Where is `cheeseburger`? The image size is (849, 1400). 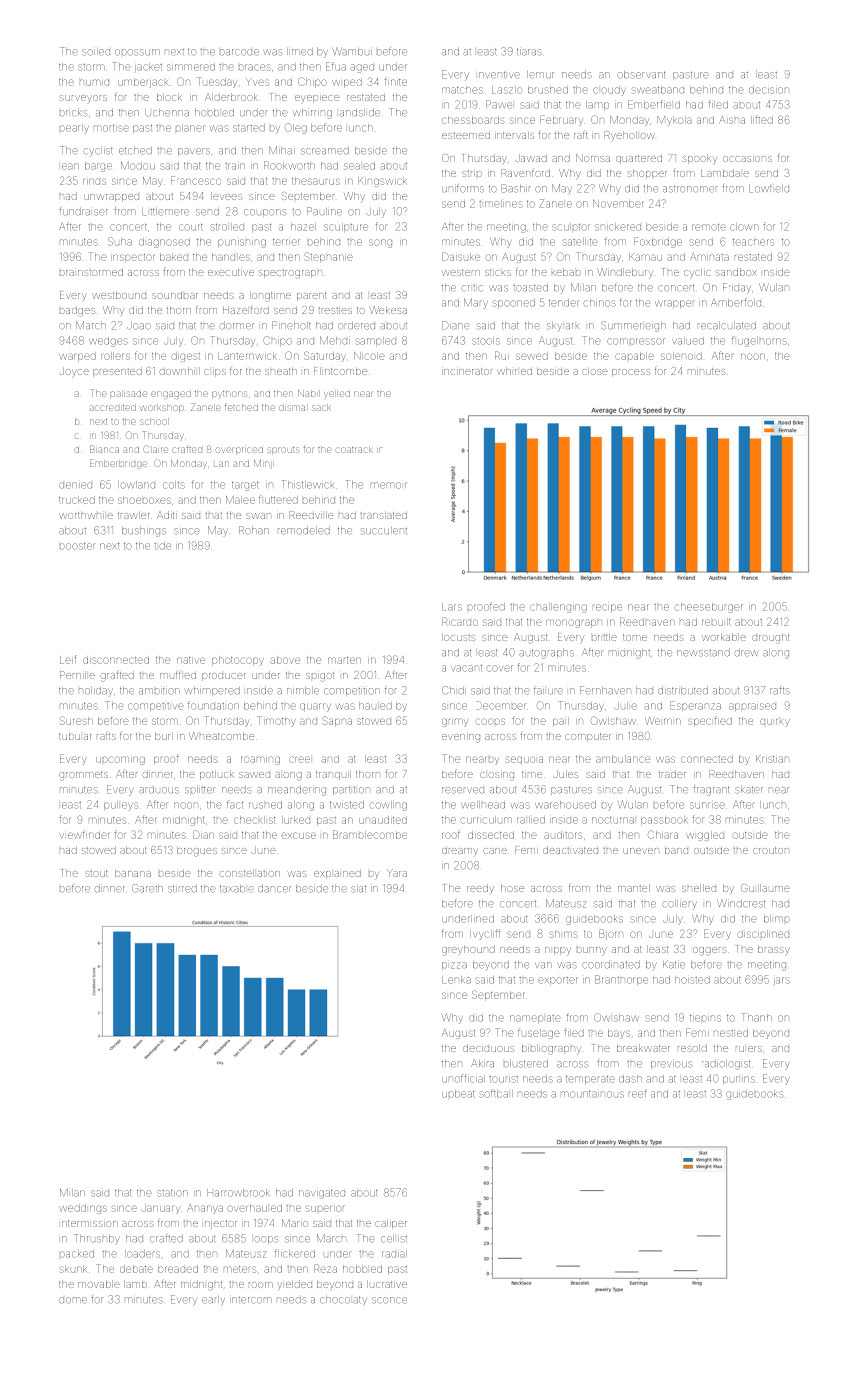
cheeseburger is located at coordinates (708, 608).
